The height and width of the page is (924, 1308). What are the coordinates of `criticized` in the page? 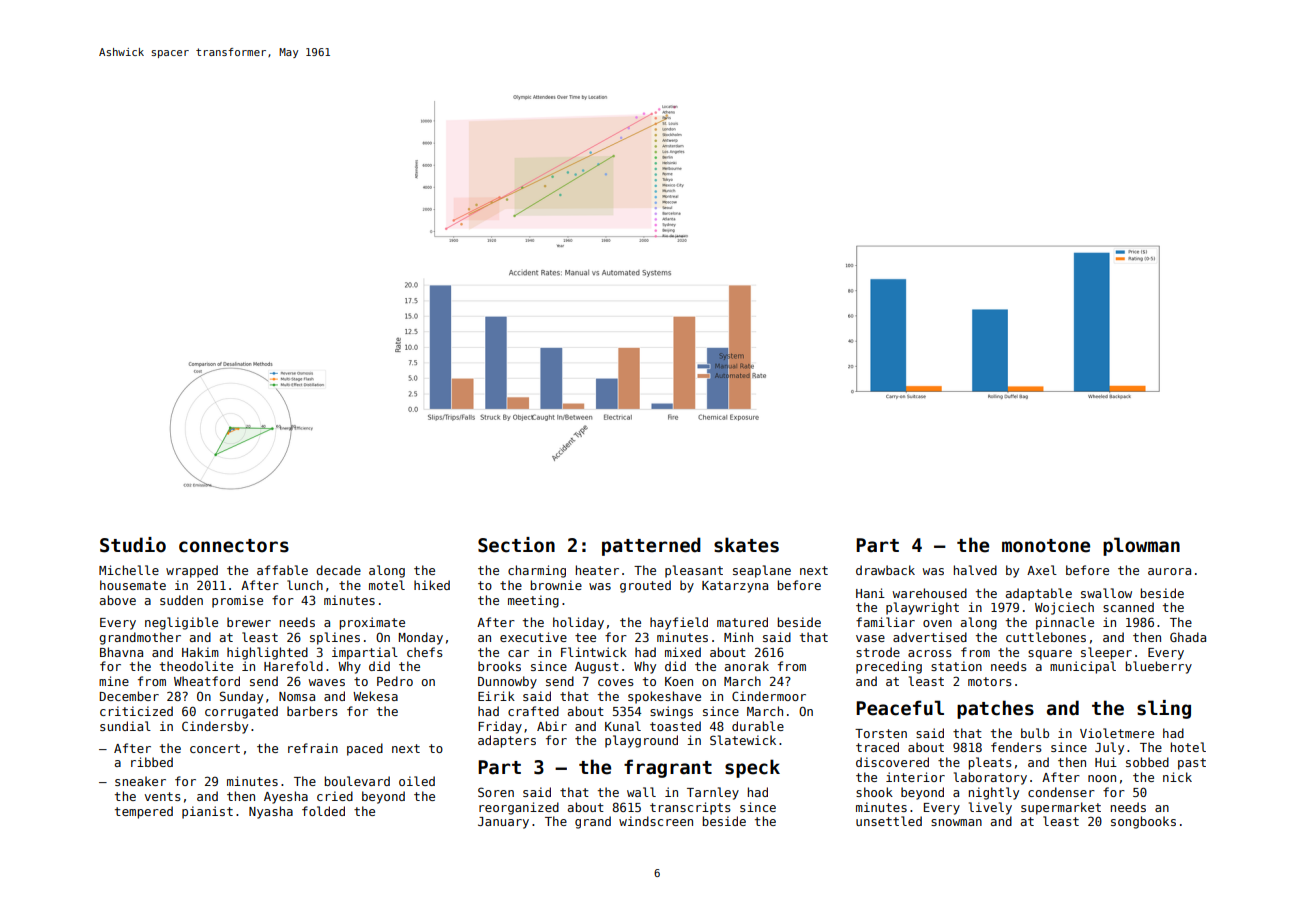 It's located at (136, 711).
